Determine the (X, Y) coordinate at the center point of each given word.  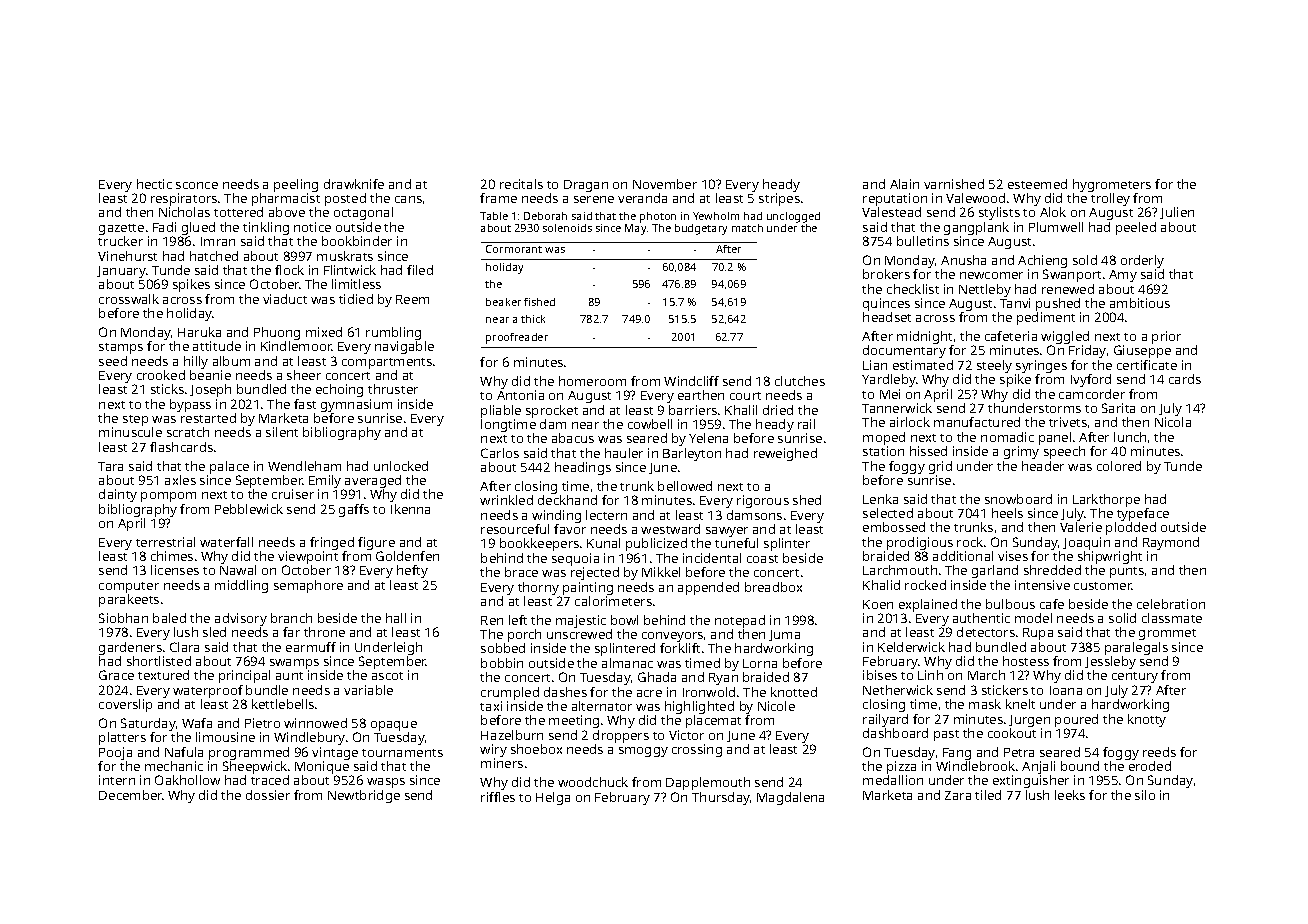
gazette (121, 229)
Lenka (880, 499)
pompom (168, 497)
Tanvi (1015, 303)
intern (117, 780)
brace (521, 572)
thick (533, 319)
